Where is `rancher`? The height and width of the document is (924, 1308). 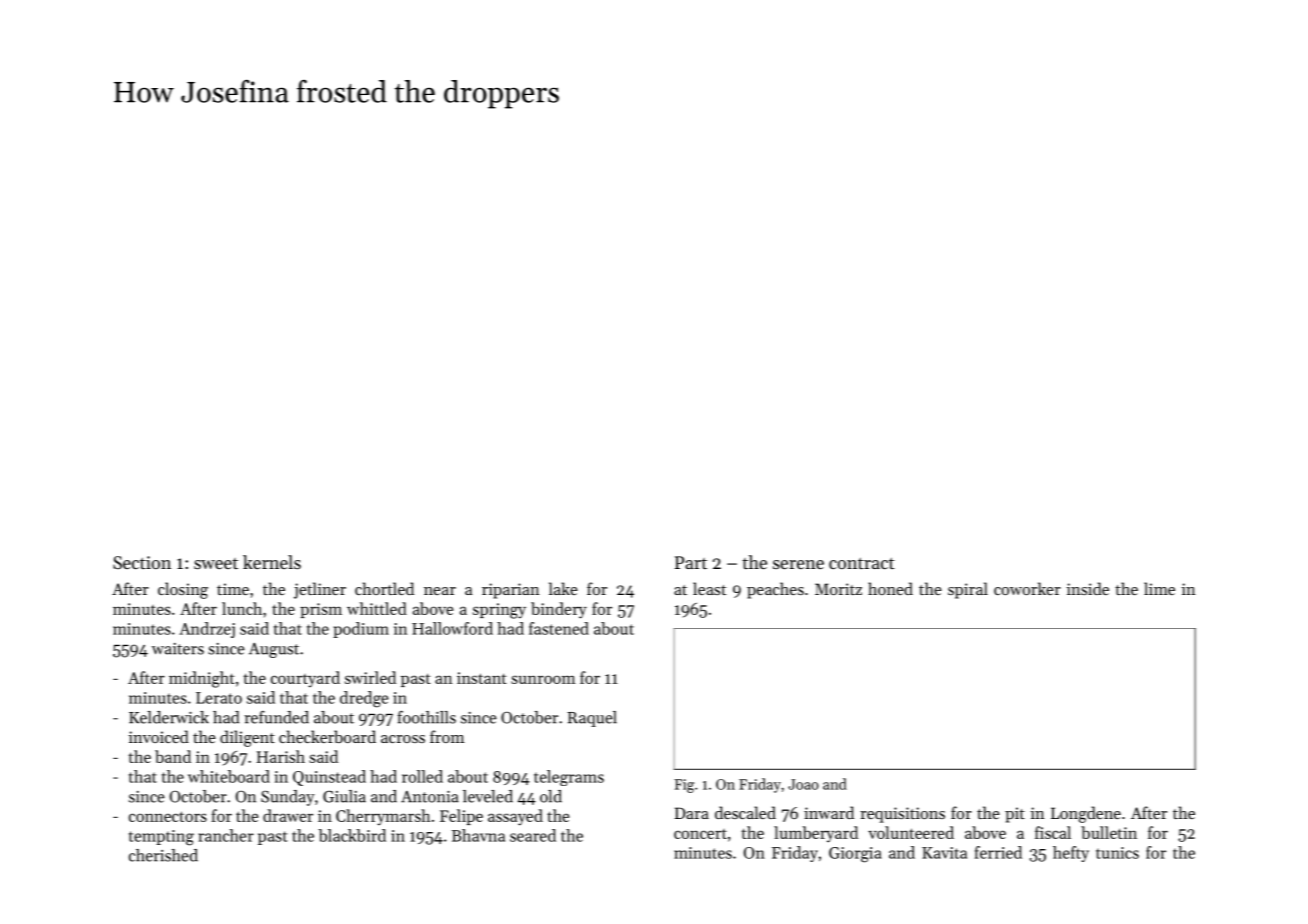
rancher is located at coordinates (226, 835).
